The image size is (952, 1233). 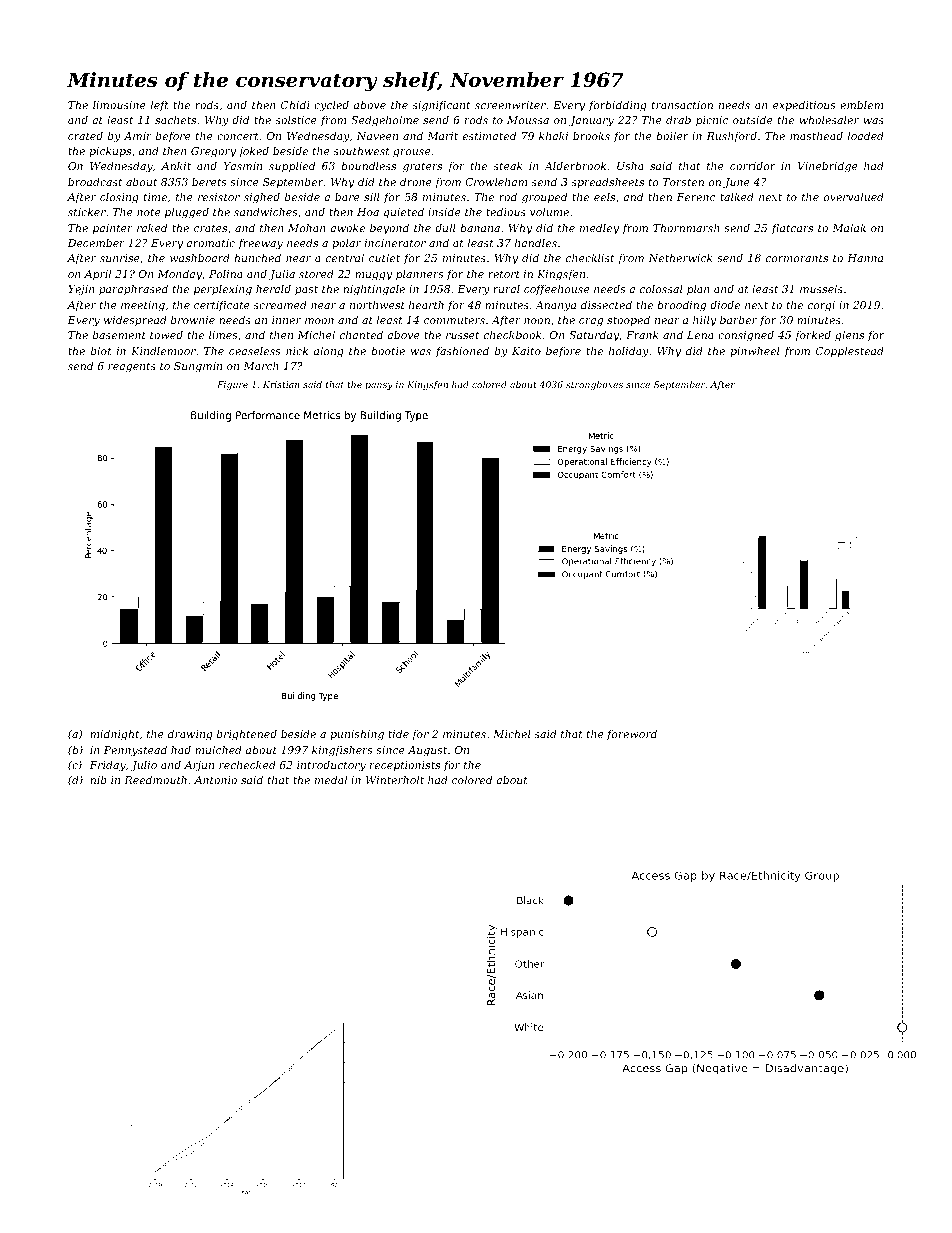 What do you see at coordinates (281, 384) in the screenshot?
I see `Kristian` at bounding box center [281, 384].
